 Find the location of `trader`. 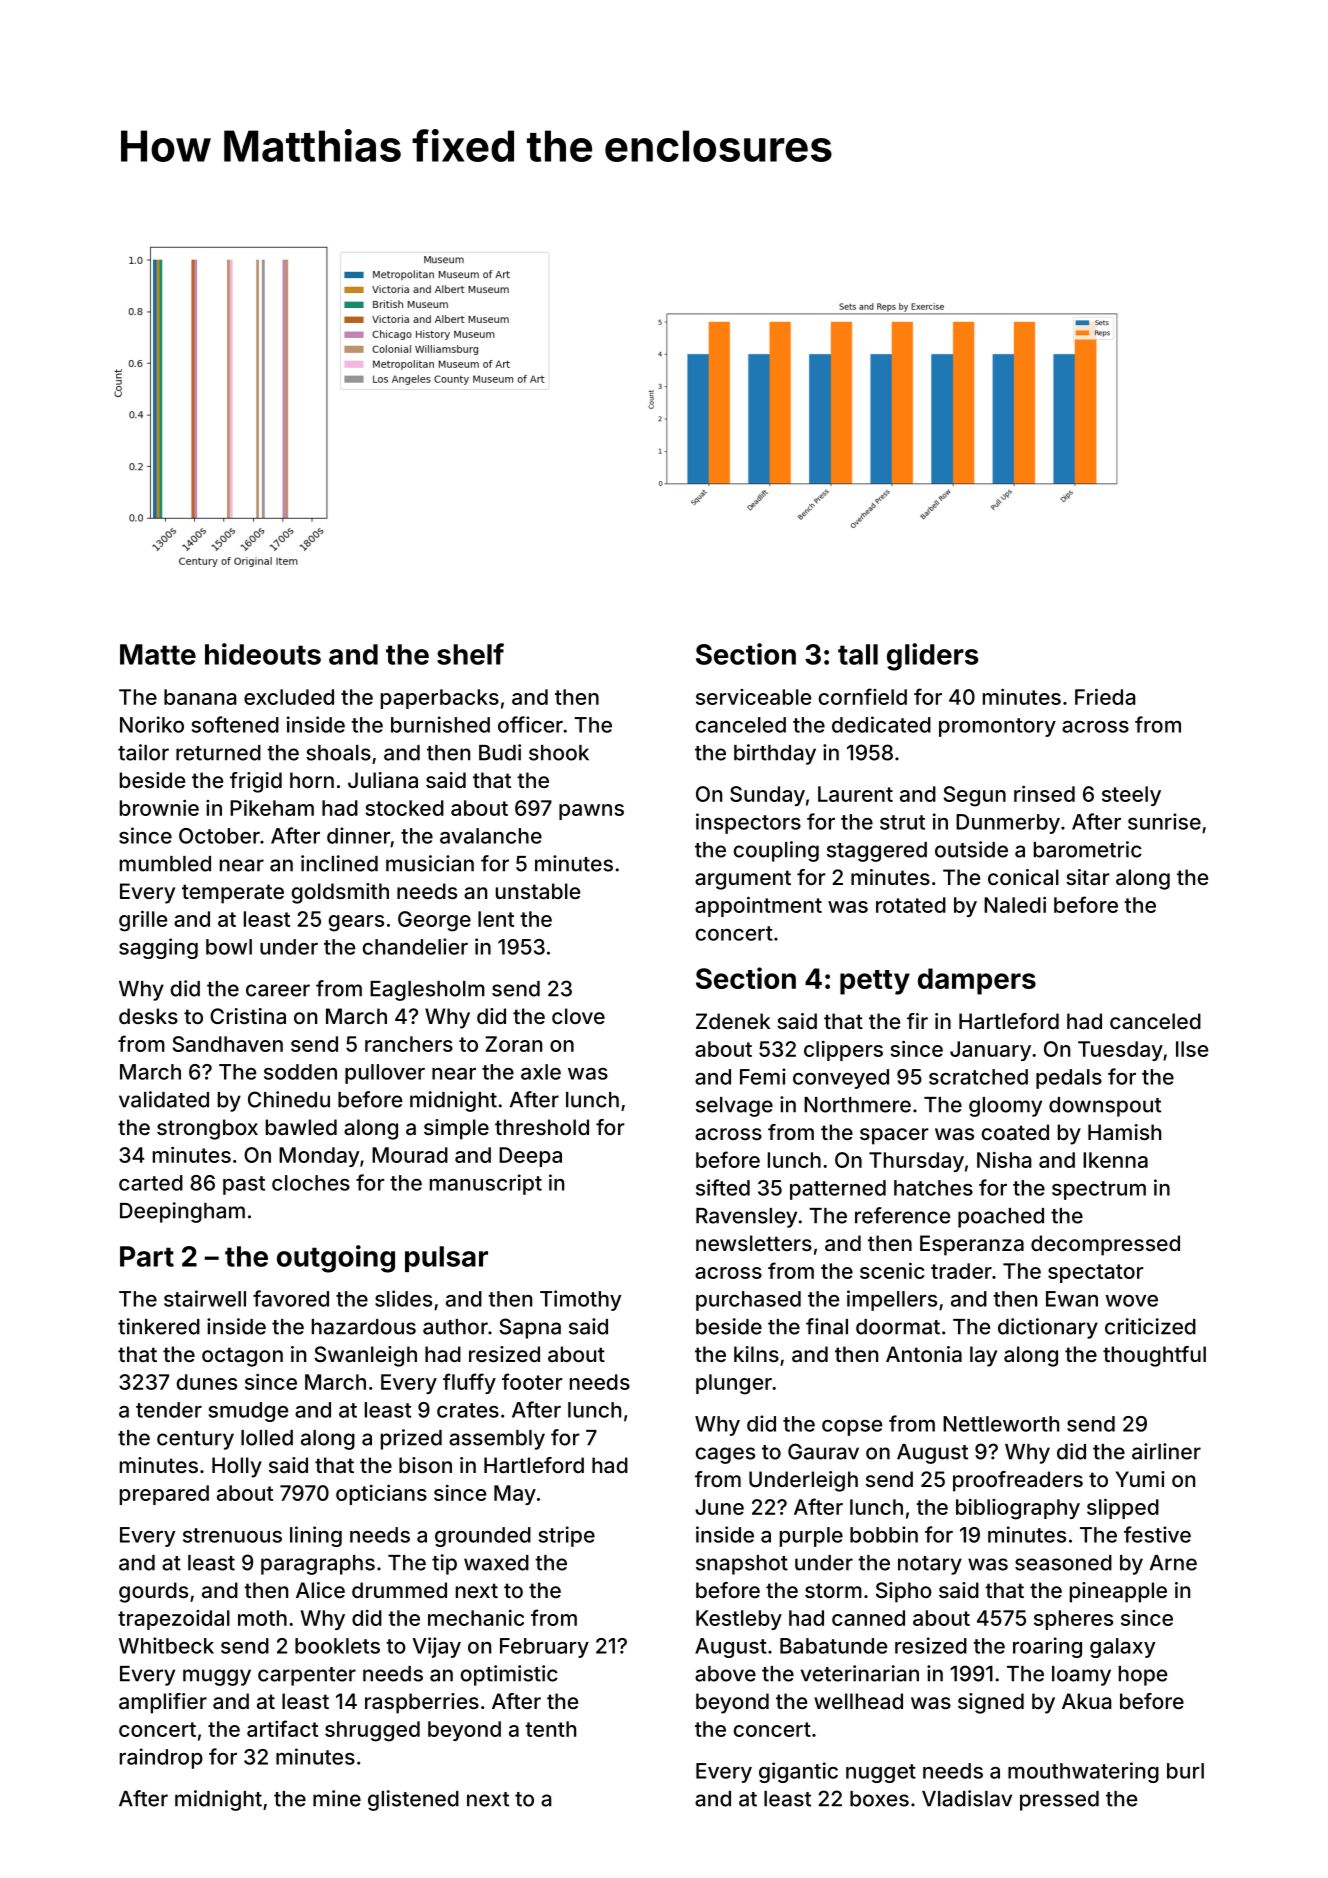

trader is located at coordinates (961, 1271).
